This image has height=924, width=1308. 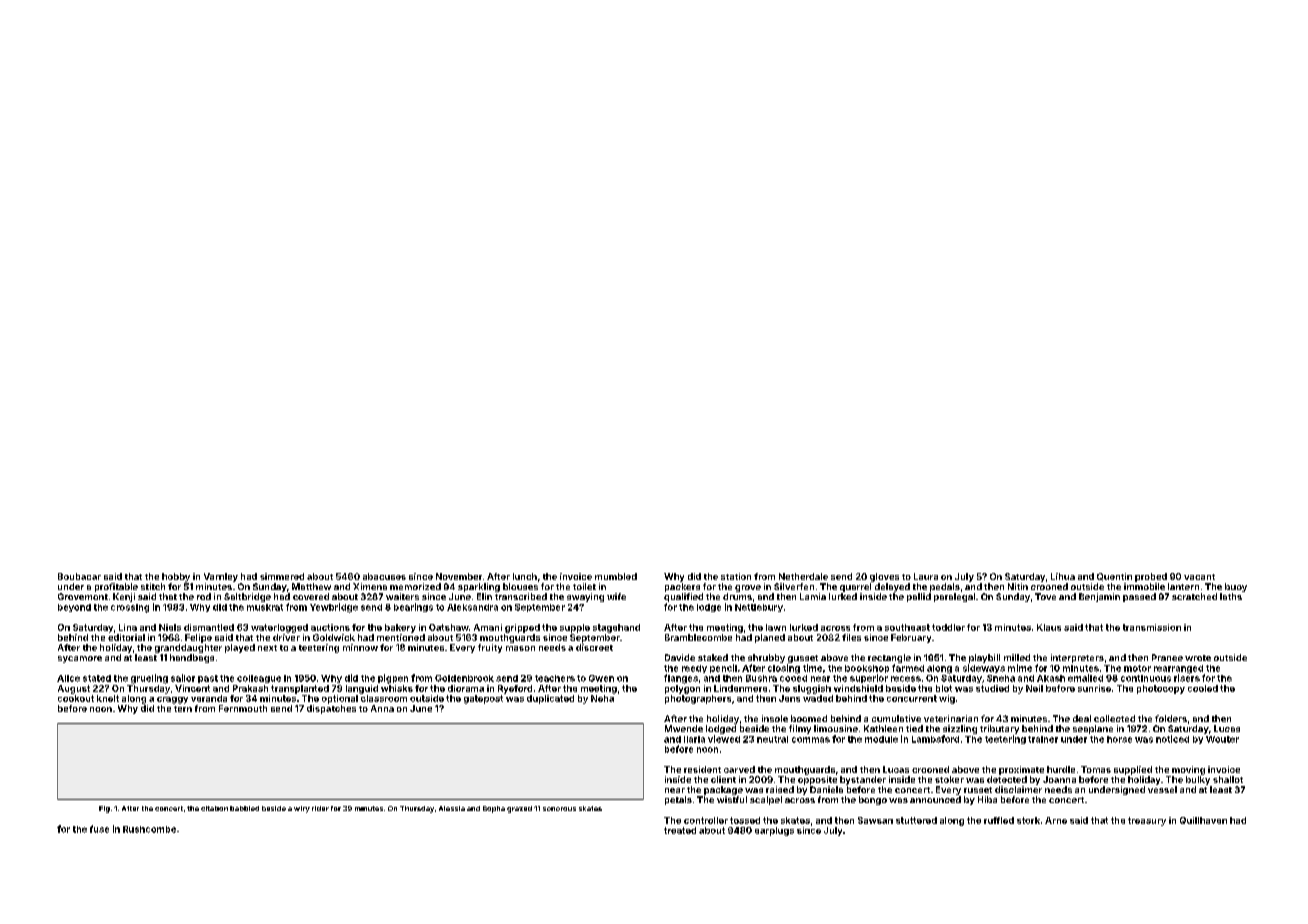 I want to click on wiry, so click(x=302, y=809).
